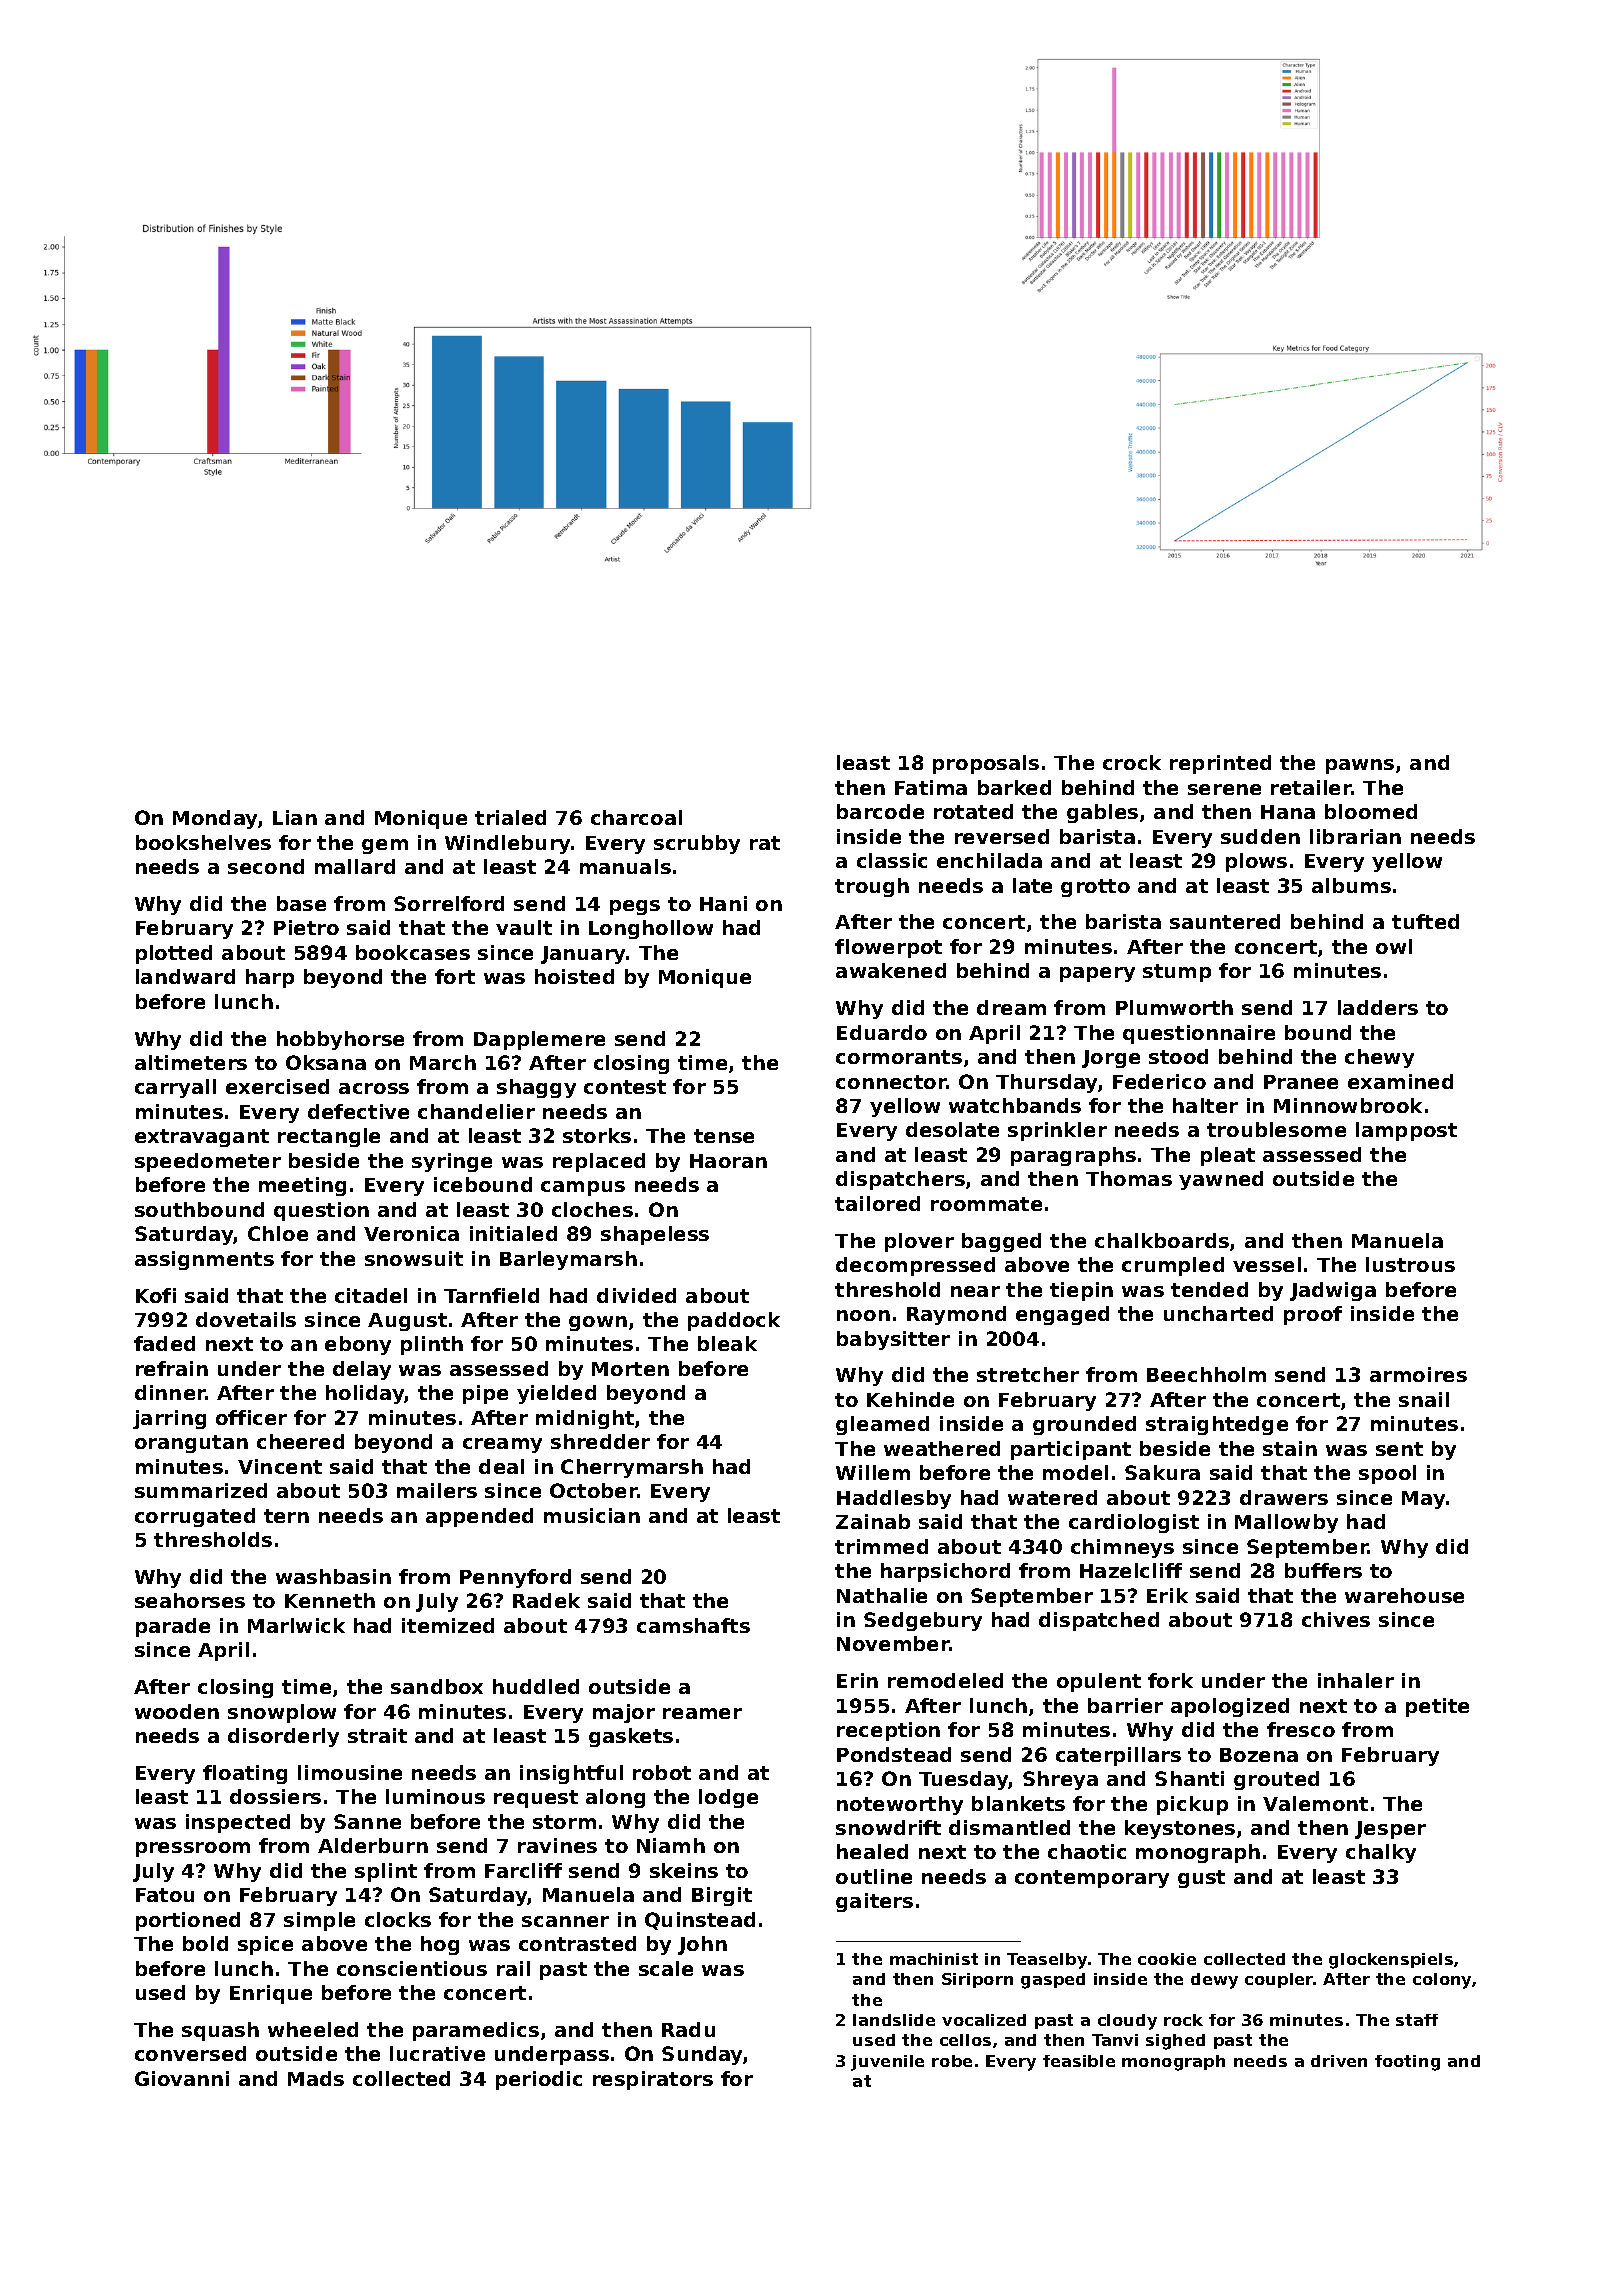  Describe the element at coordinates (333, 1576) in the page. I see `washbasin` at that location.
